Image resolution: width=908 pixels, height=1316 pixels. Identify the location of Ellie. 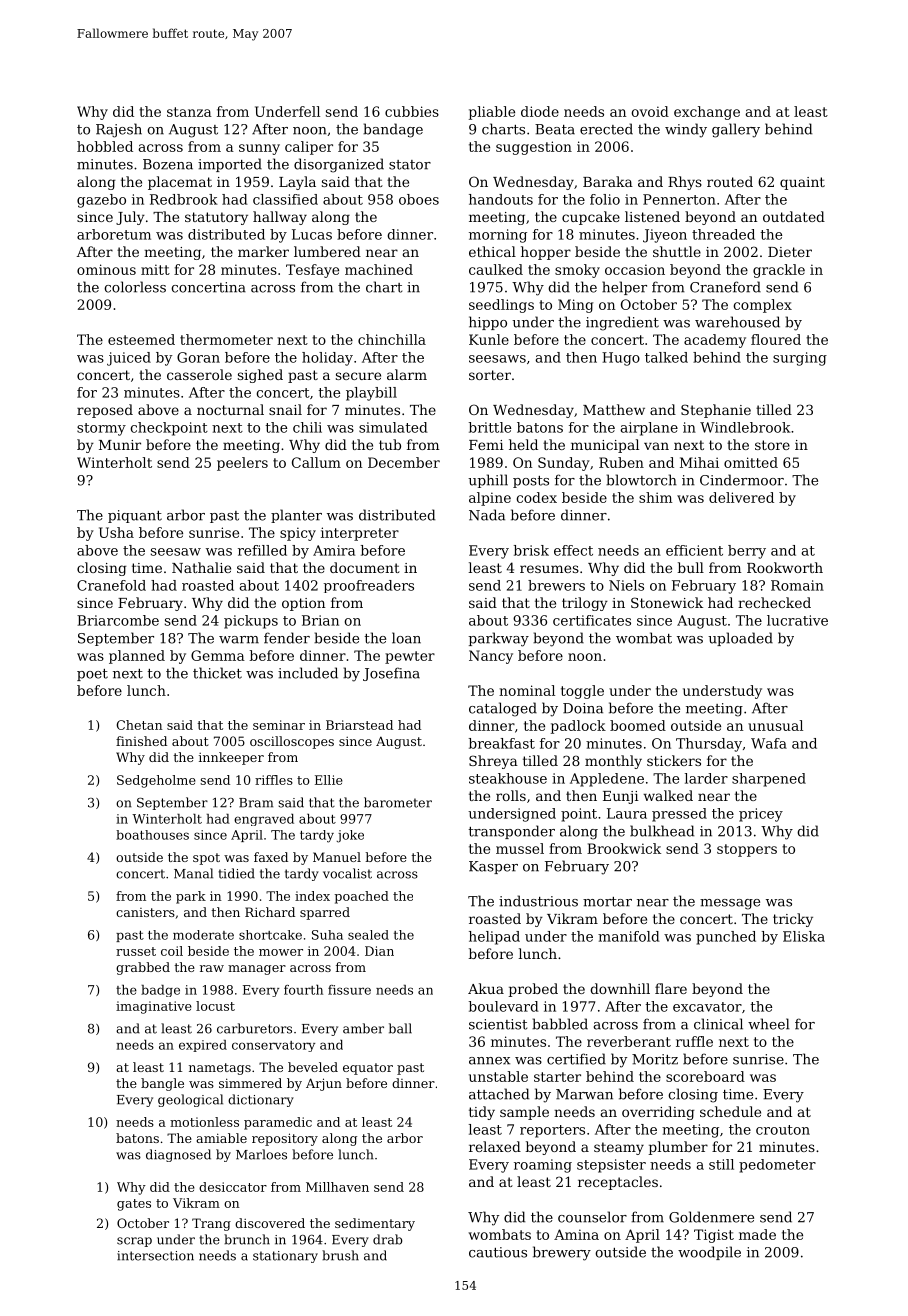
(329, 780).
